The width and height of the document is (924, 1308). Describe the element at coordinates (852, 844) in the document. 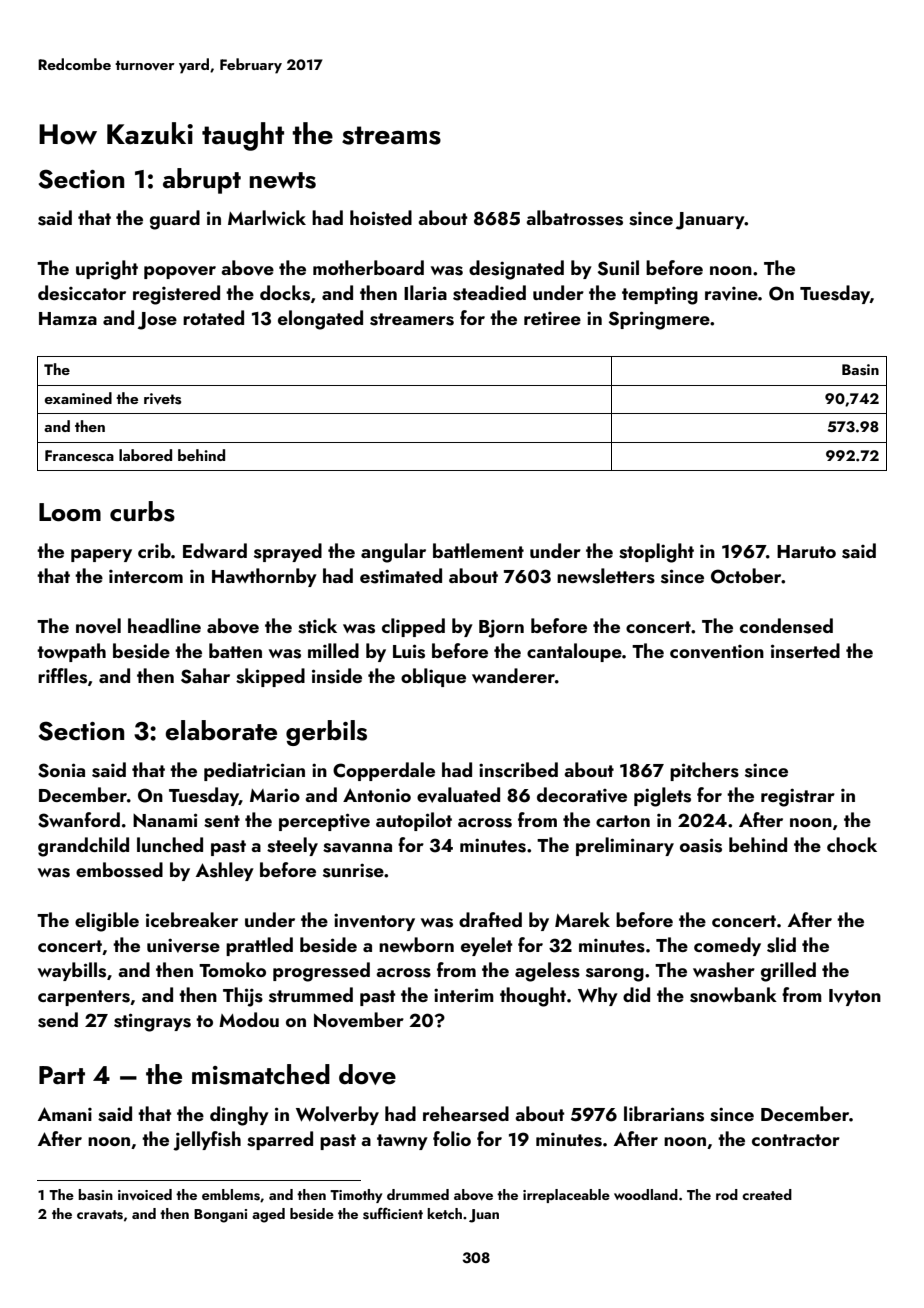

I see `chock` at that location.
